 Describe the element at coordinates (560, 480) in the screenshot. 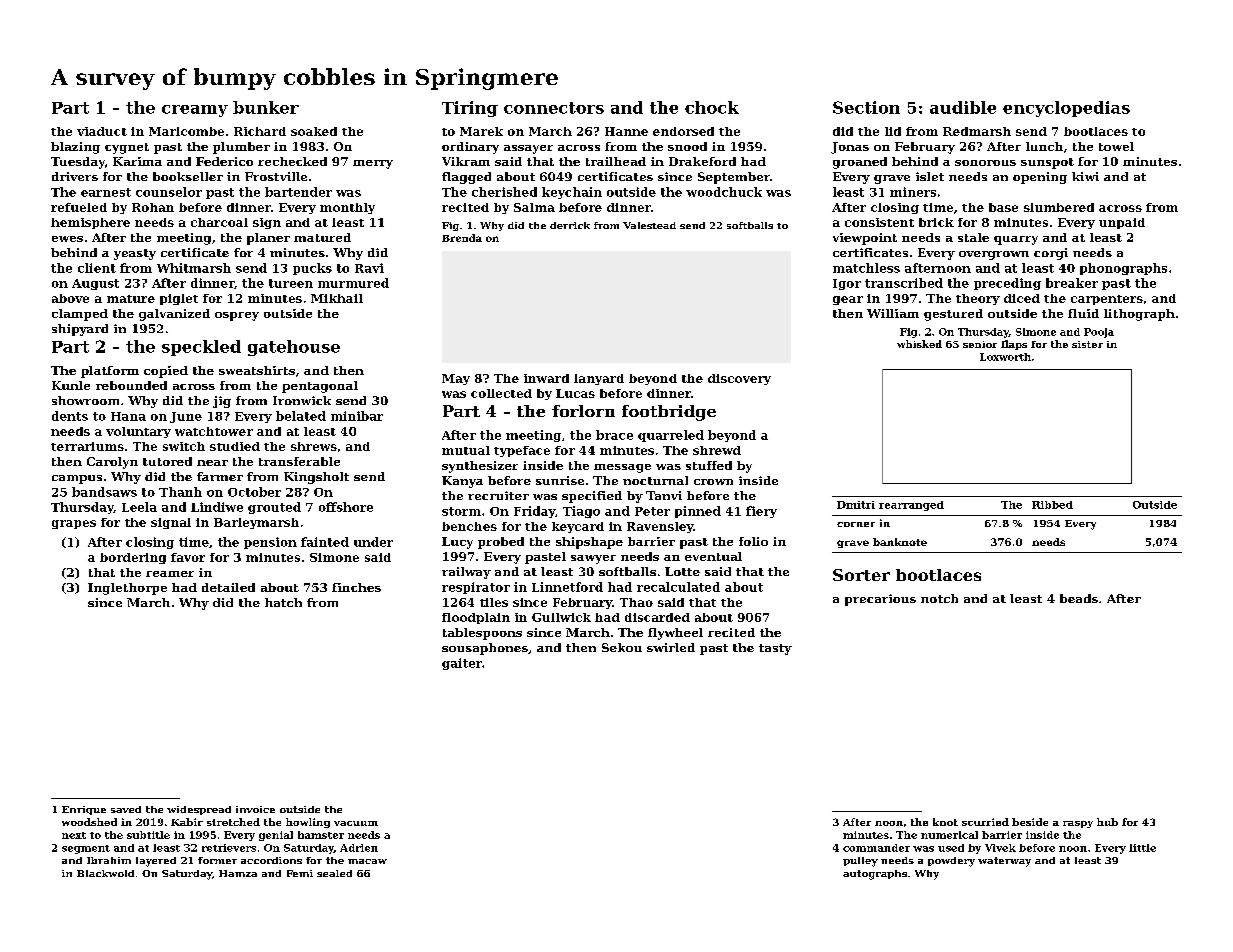

I see `sunrise` at that location.
